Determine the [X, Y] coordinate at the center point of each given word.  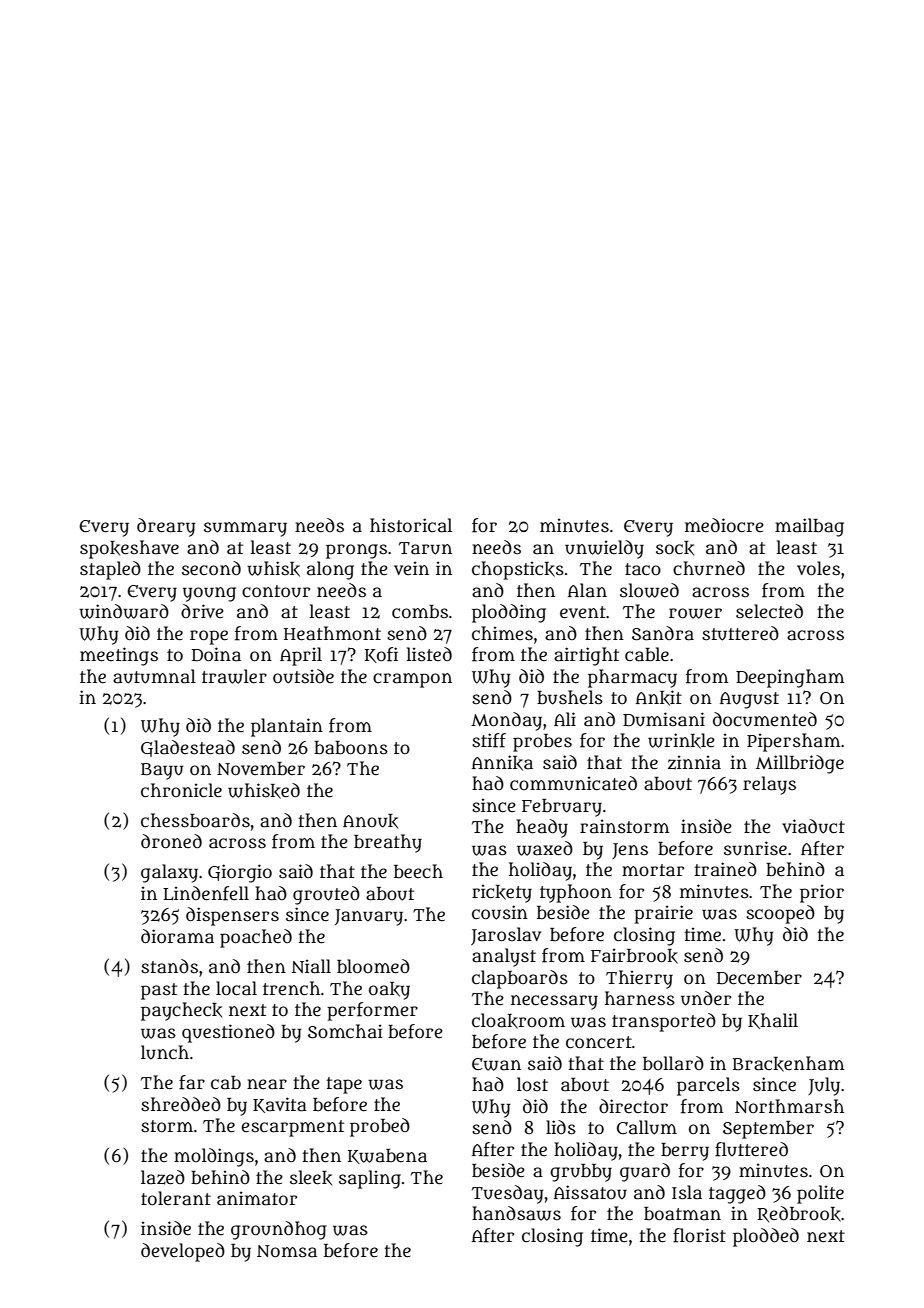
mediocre [724, 525]
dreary [166, 527]
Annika [502, 763]
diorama [177, 936]
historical [411, 525]
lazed [163, 1177]
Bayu [162, 771]
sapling [370, 1179]
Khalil [773, 1021]
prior [822, 893]
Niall [311, 966]
